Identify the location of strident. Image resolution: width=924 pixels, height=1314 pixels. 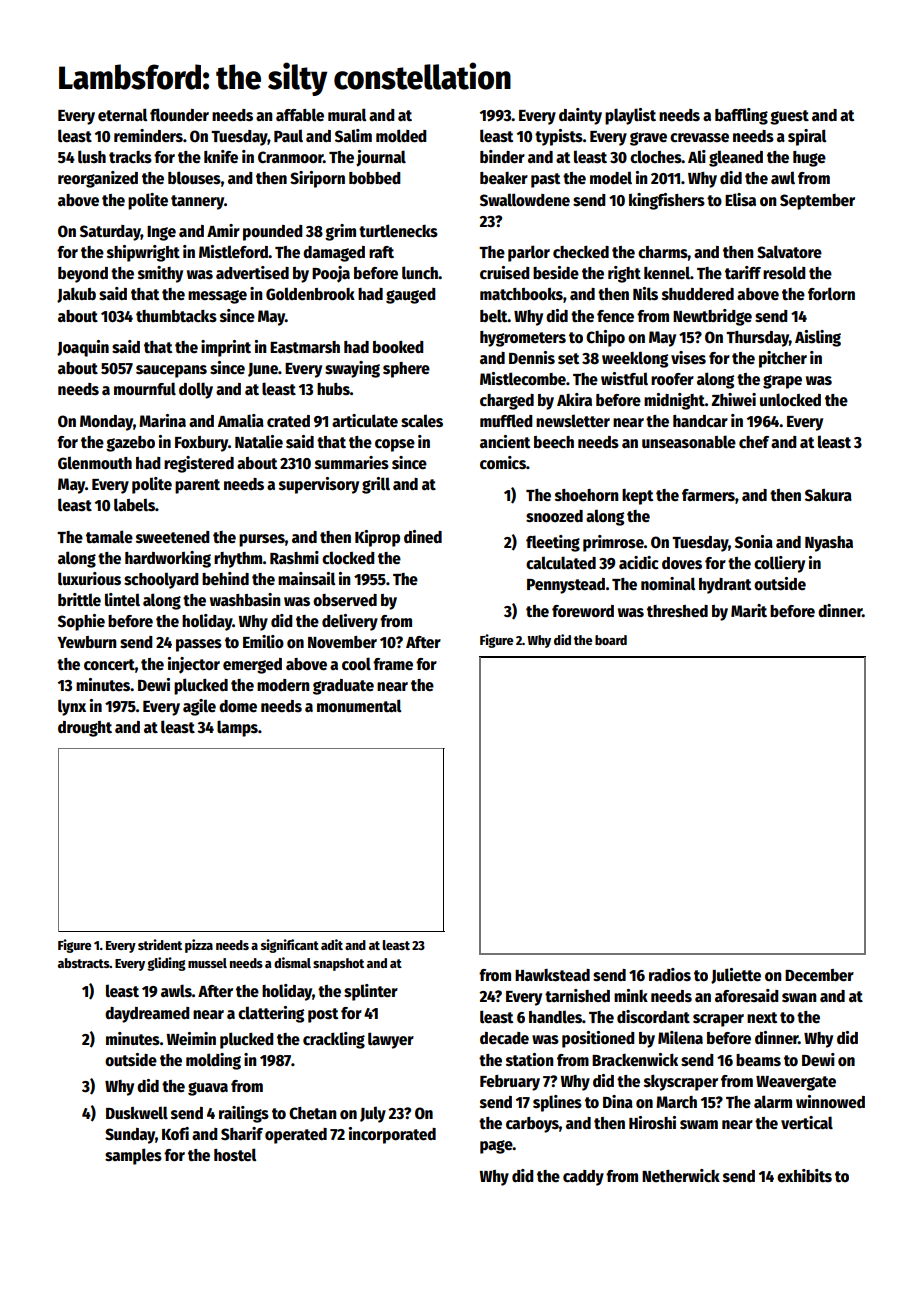
(160, 944).
